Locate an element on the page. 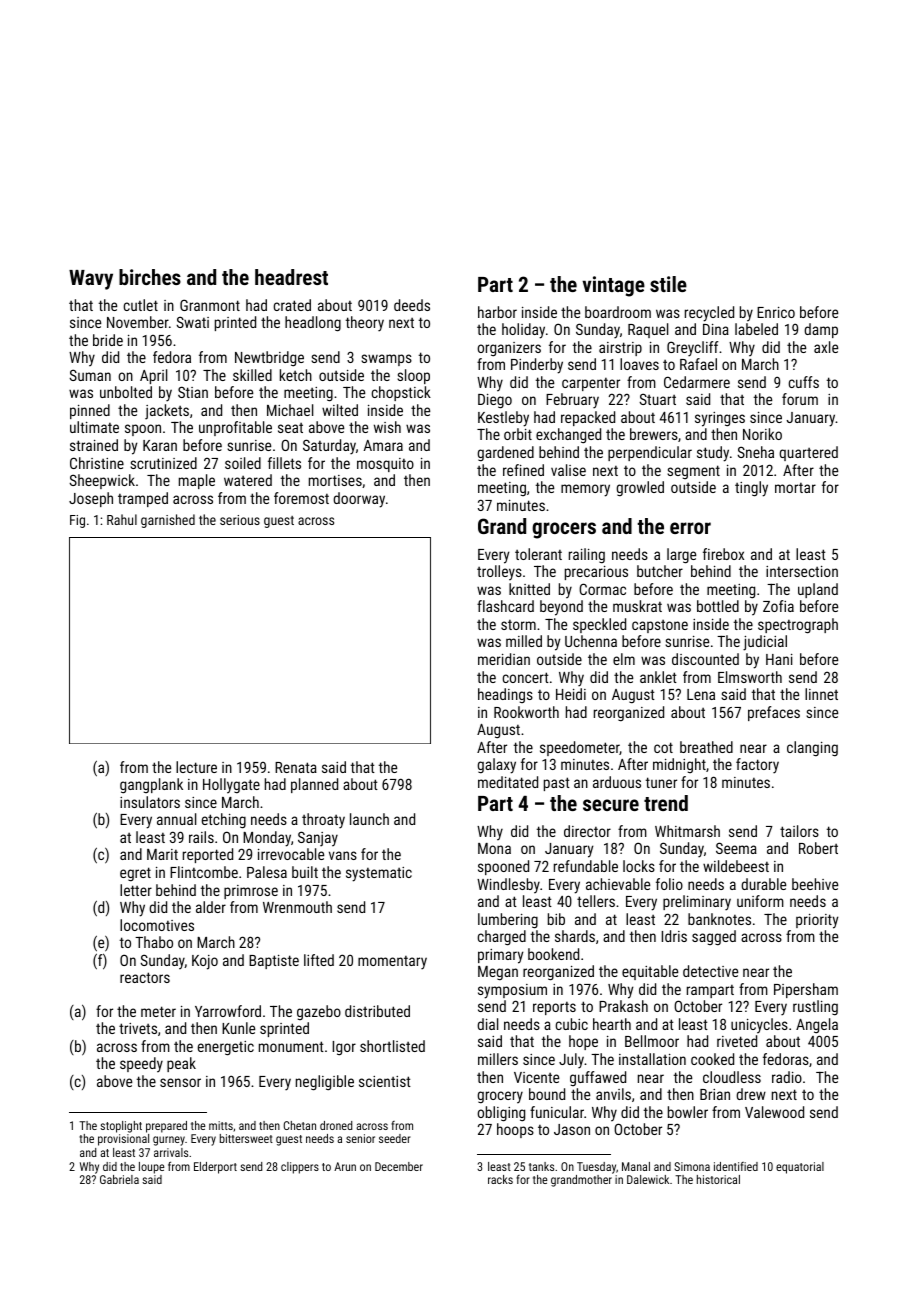 This page has width=908, height=1316. Gabriela is located at coordinates (119, 1179).
